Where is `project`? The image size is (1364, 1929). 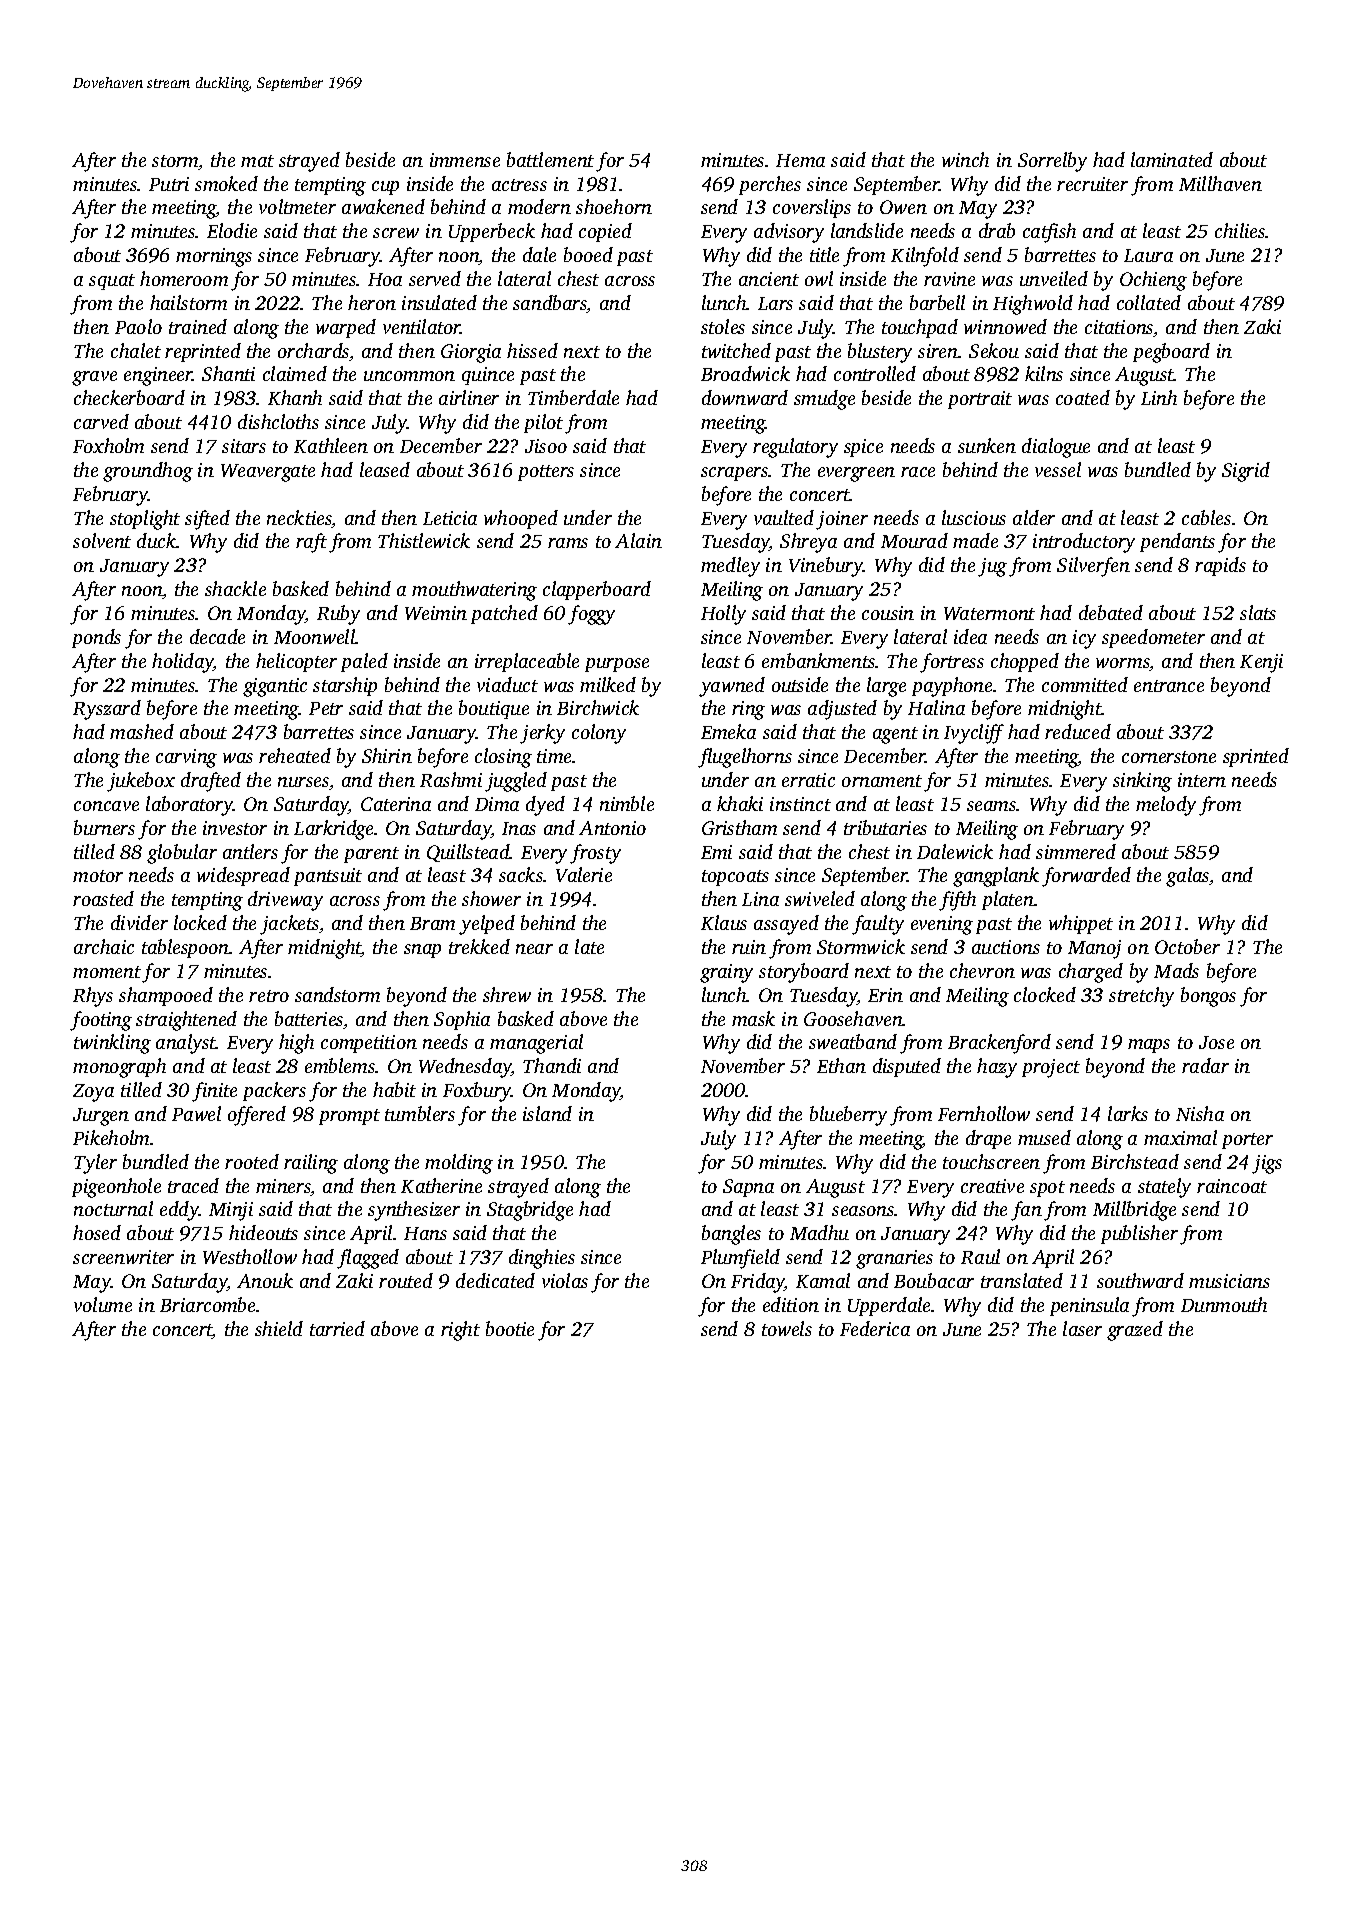 project is located at coordinates (1051, 1068).
